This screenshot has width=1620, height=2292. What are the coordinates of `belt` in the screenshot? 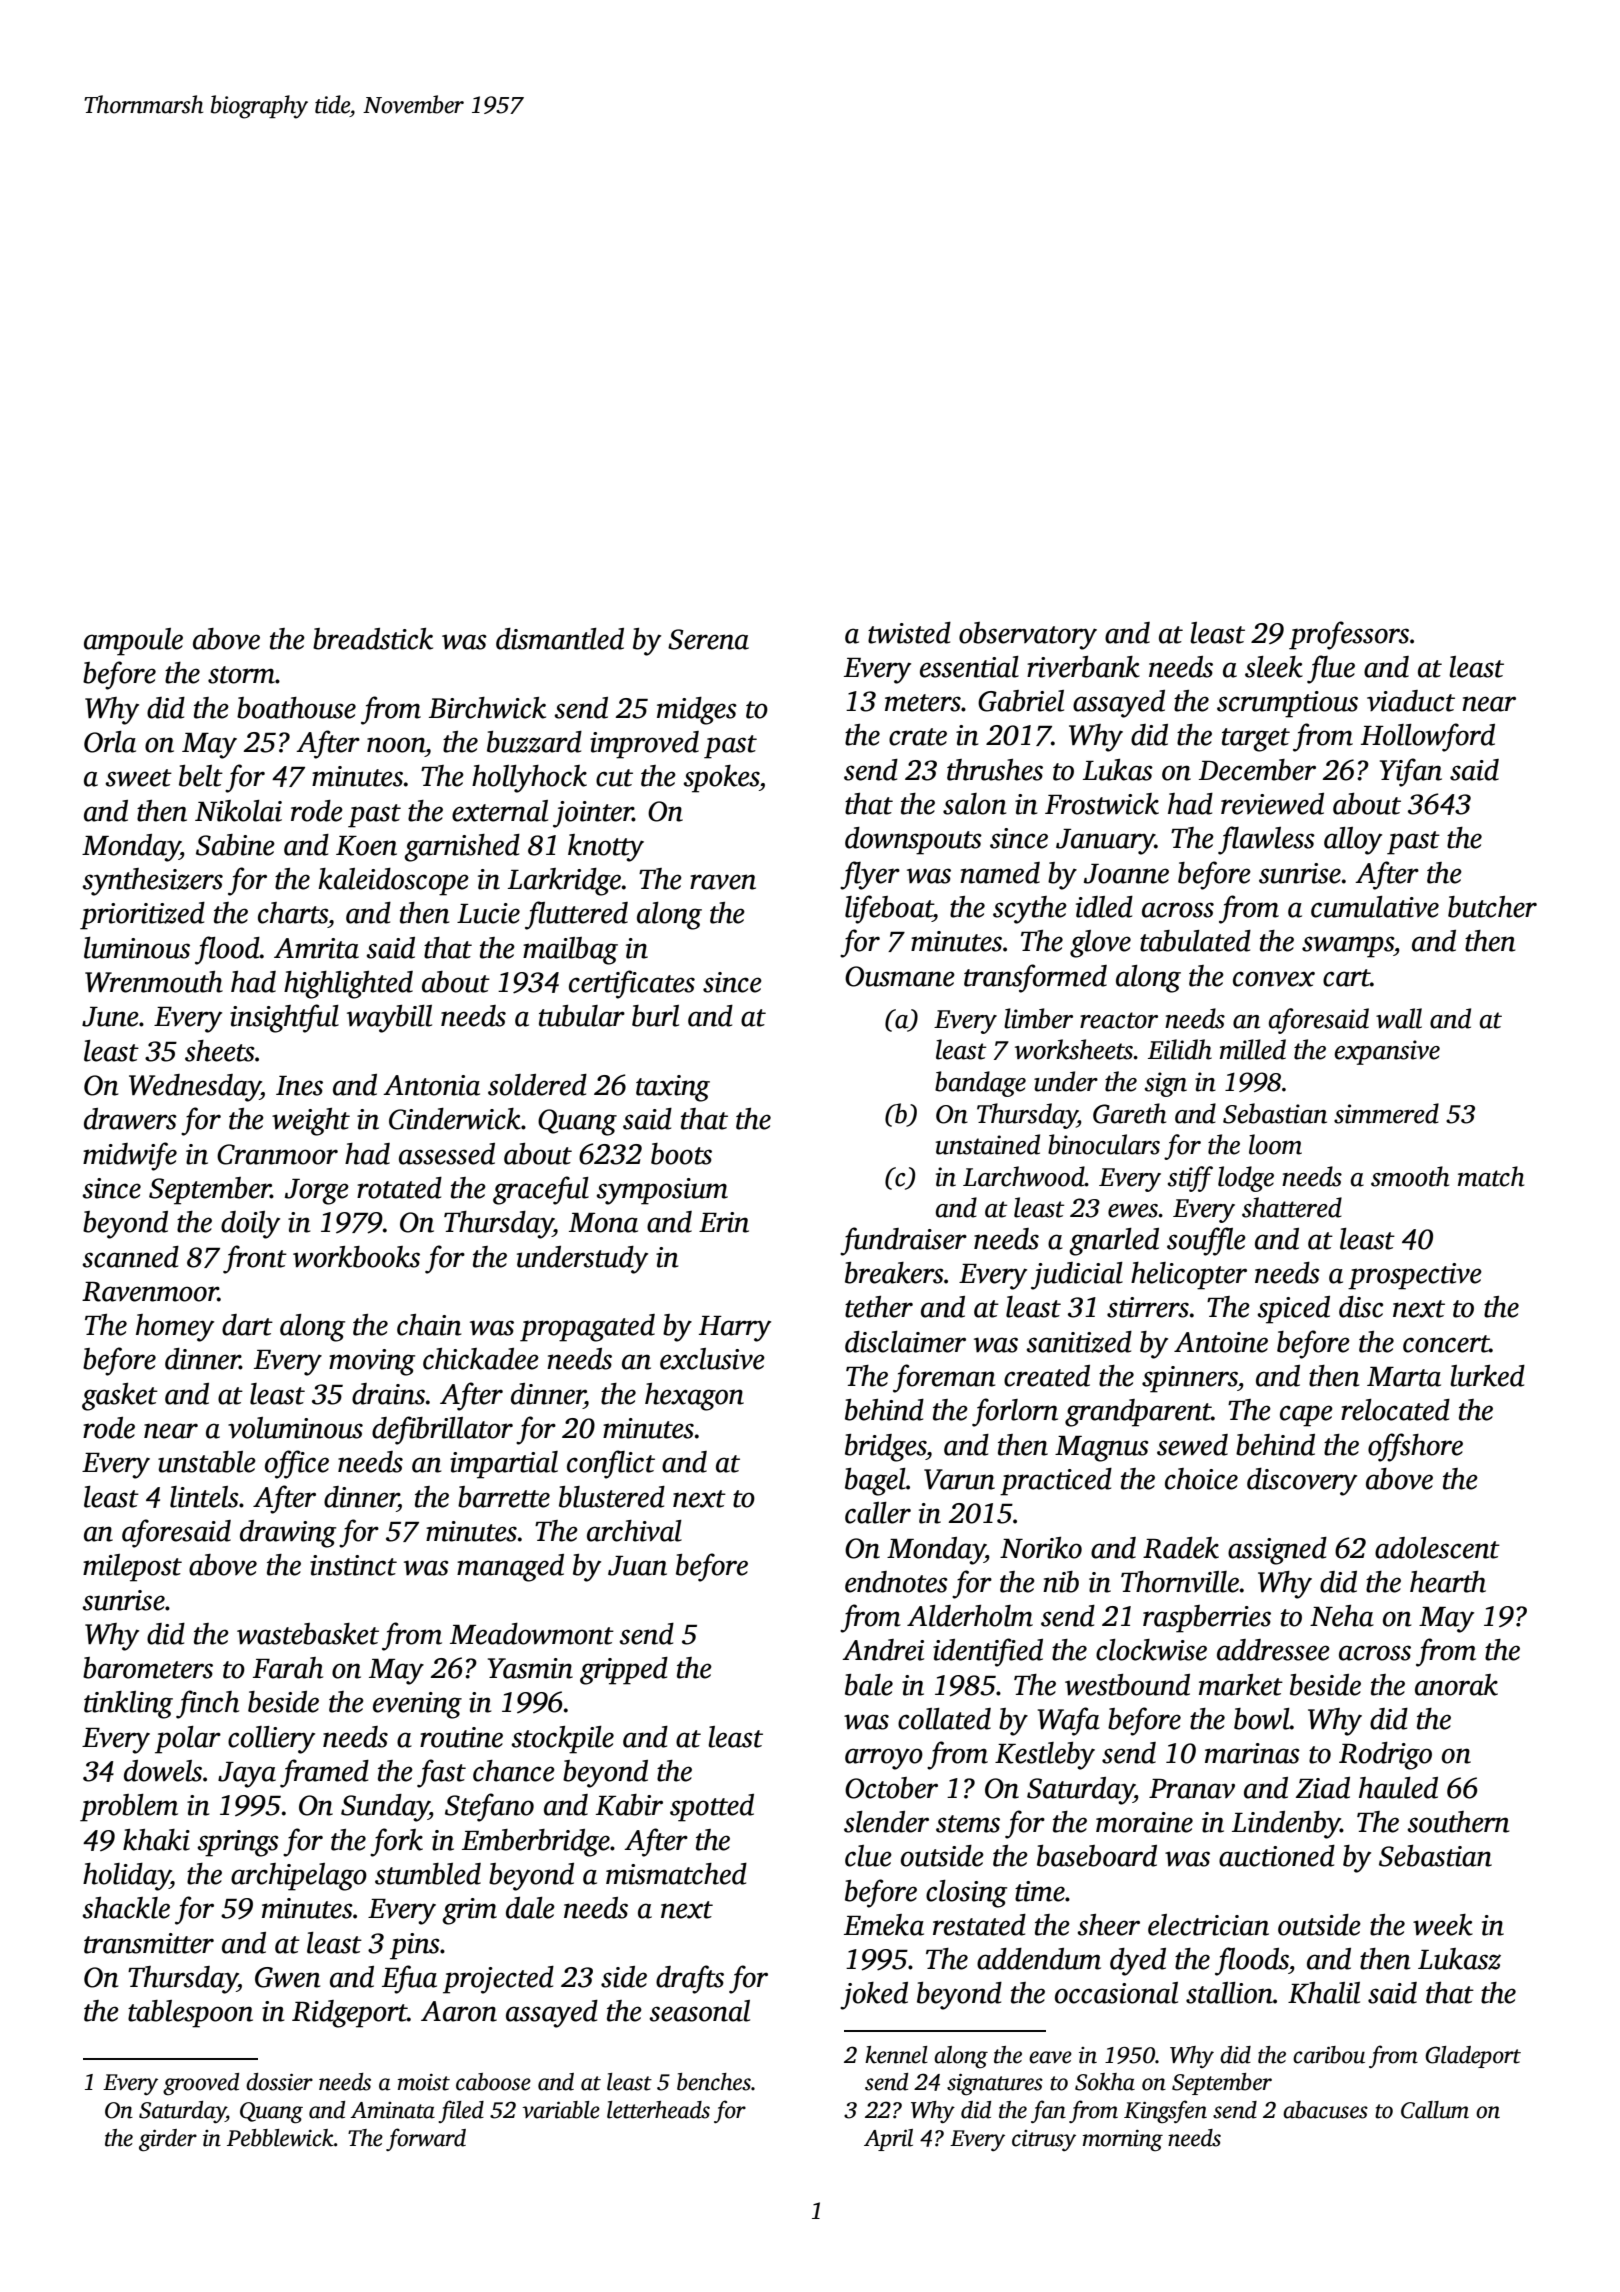 It's located at (201, 776).
